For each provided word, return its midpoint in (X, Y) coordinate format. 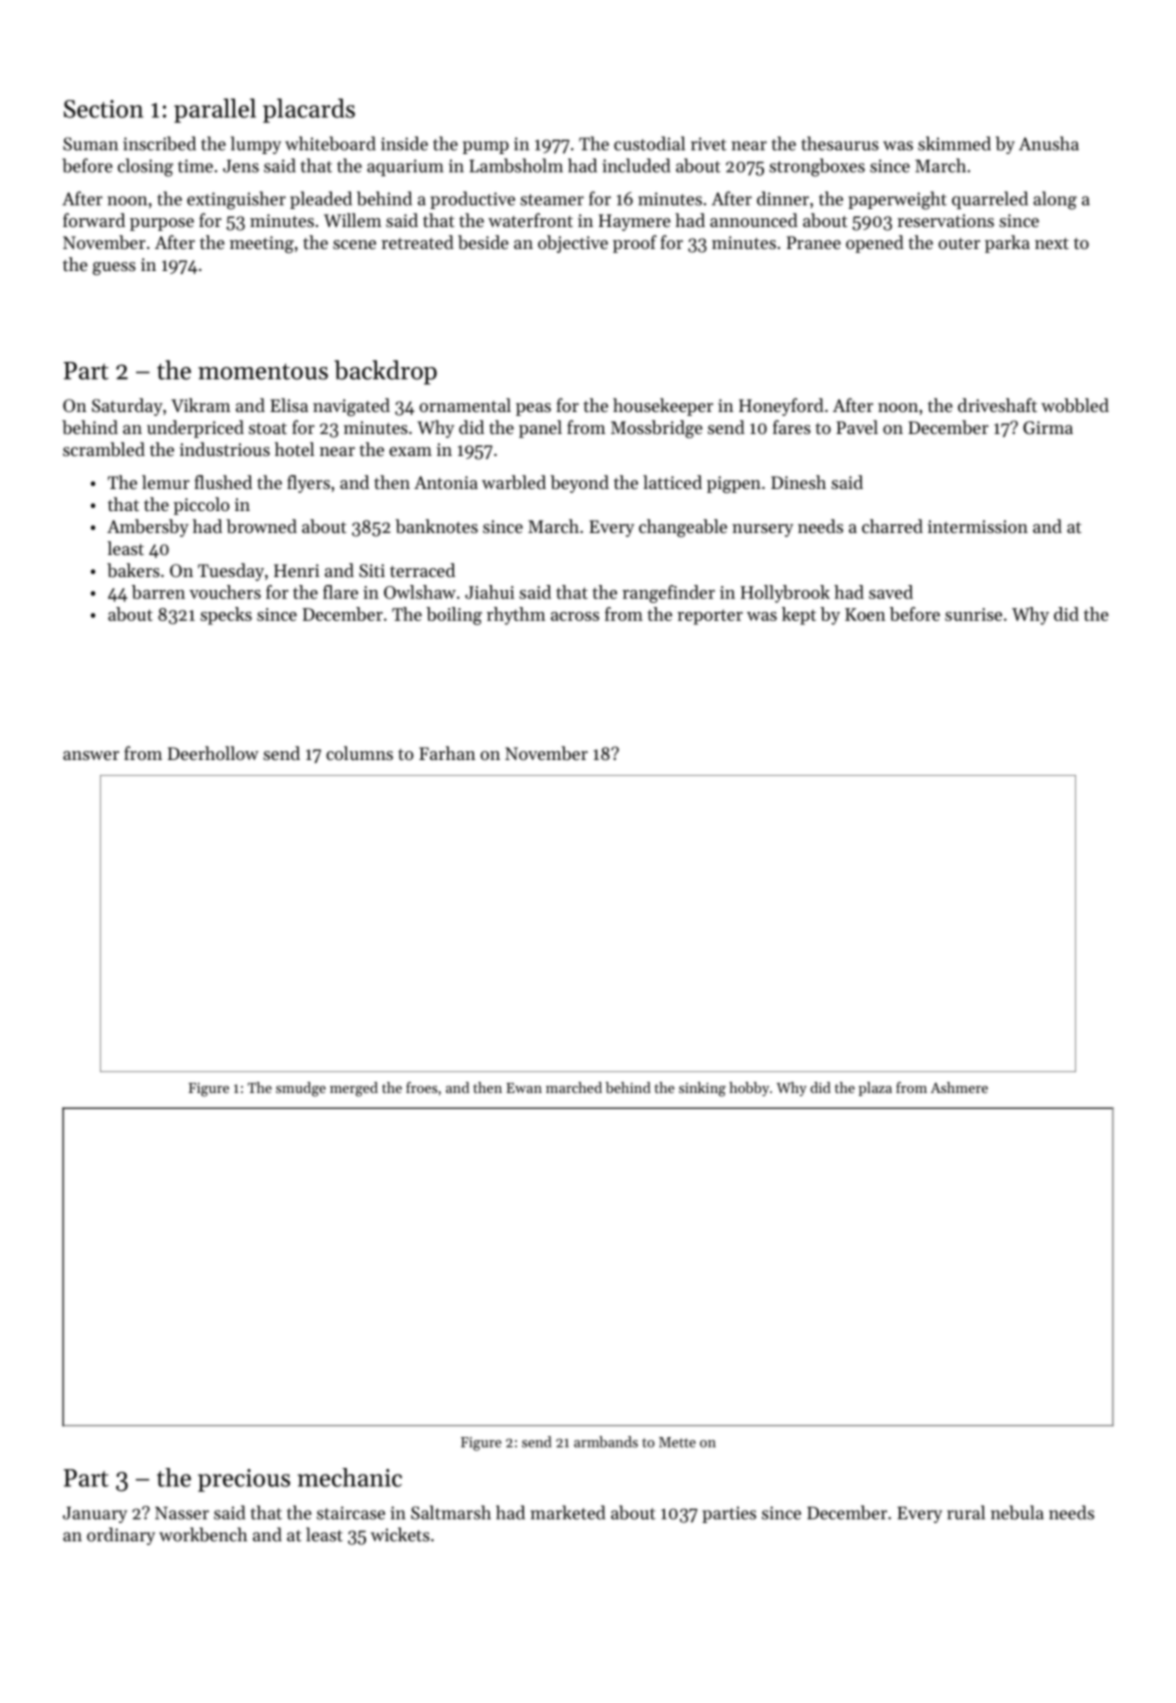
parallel (215, 110)
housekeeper (663, 407)
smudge (301, 1089)
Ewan (524, 1088)
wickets (400, 1534)
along (1055, 200)
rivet (709, 144)
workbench (203, 1534)
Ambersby (148, 528)
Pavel (857, 427)
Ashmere (959, 1087)
